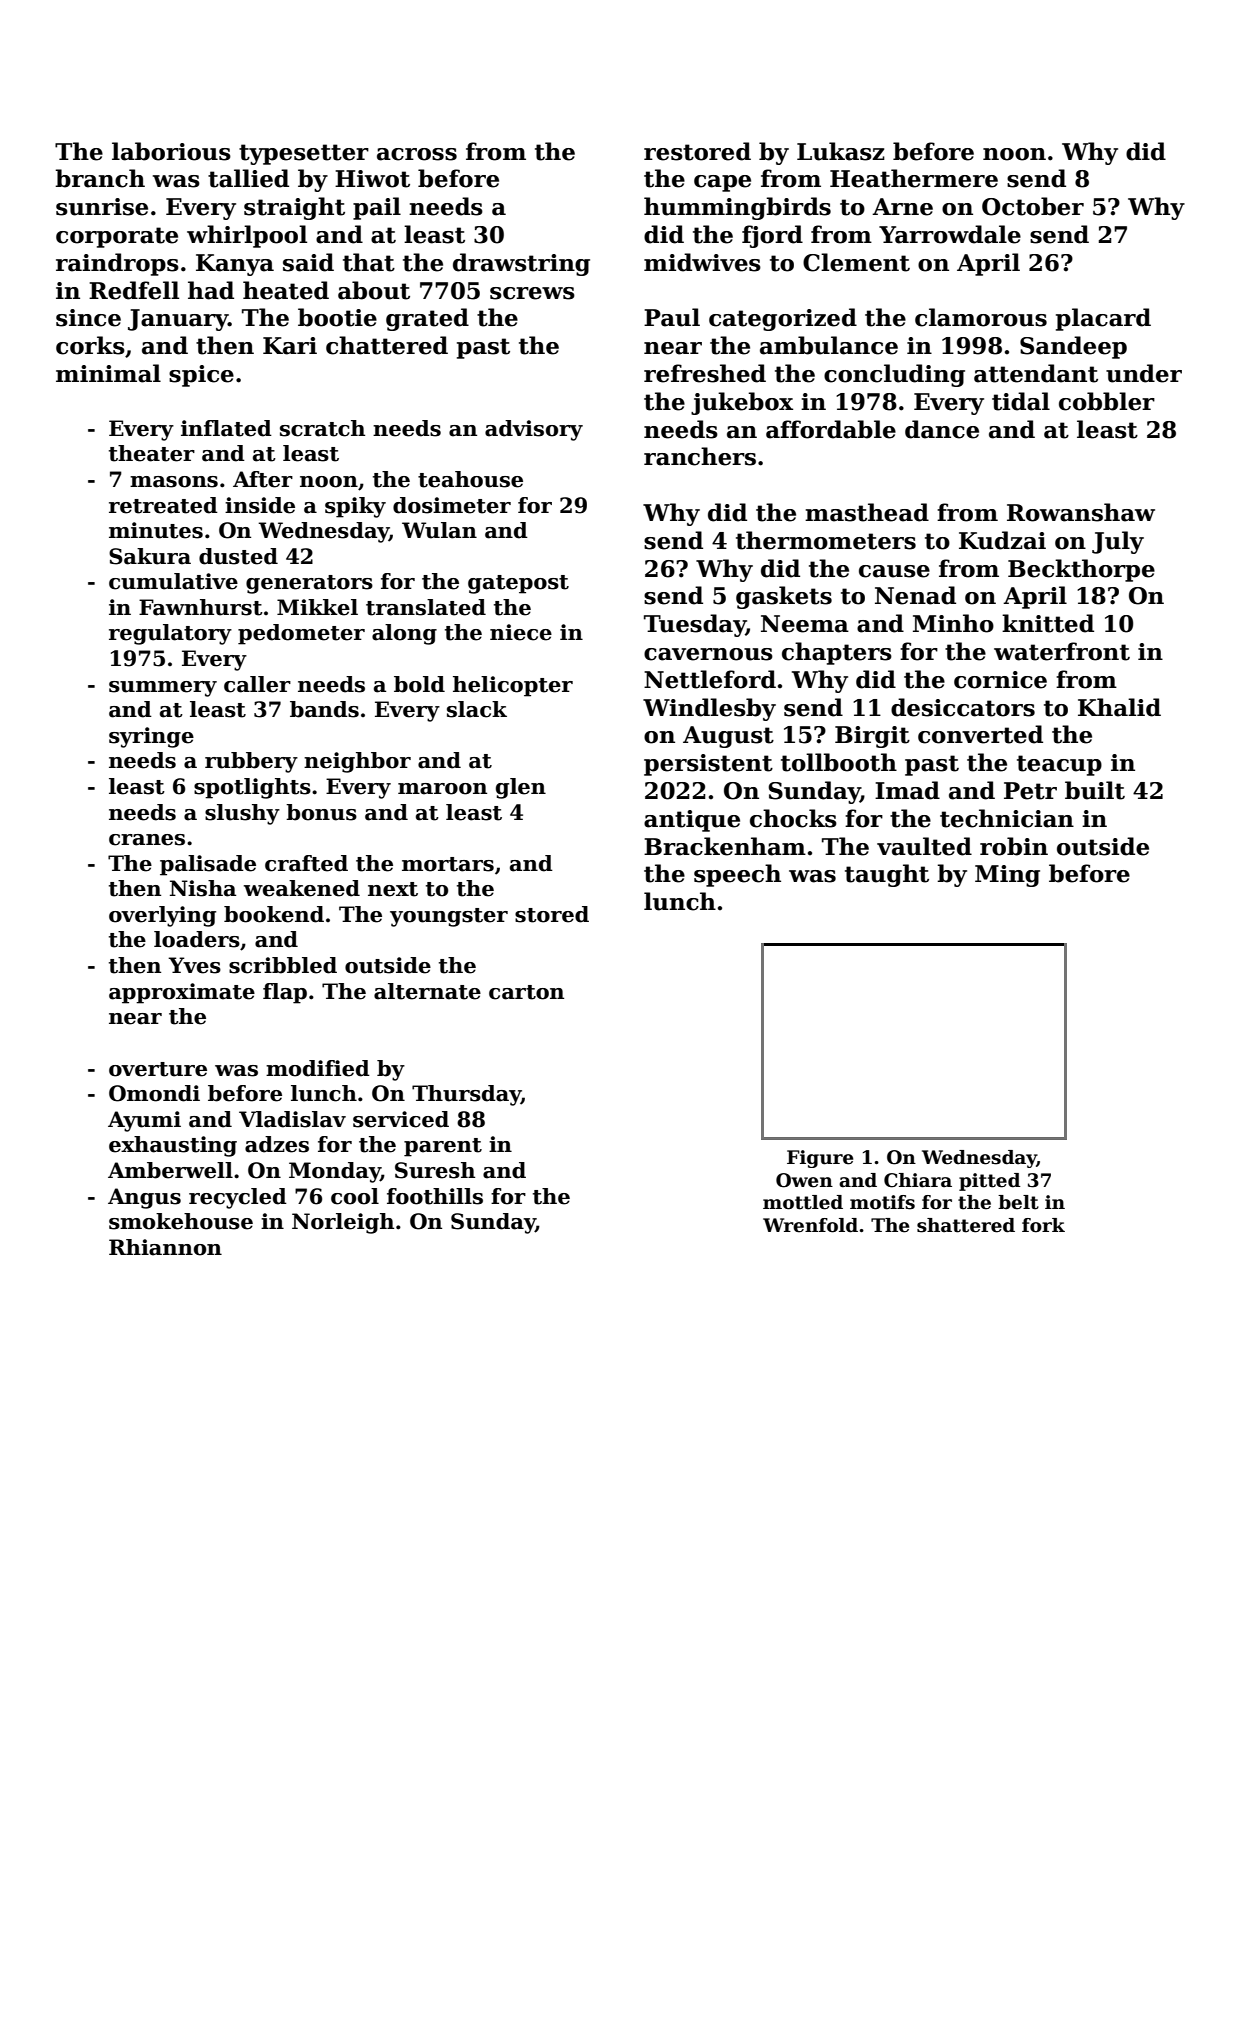 The width and height of the screenshot is (1240, 2042). I want to click on Kudzai, so click(1002, 540).
